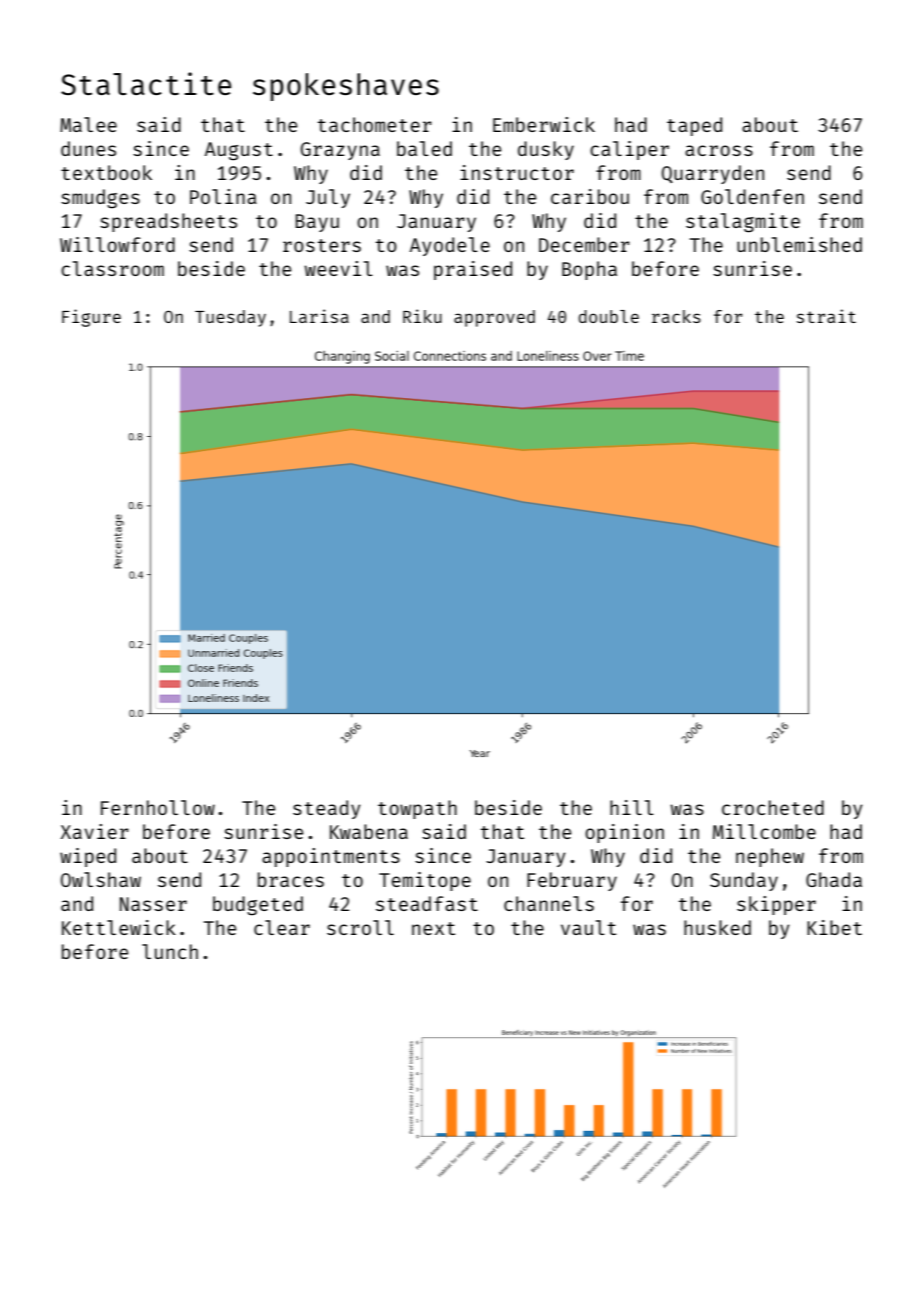  I want to click on Emberwick, so click(544, 124).
